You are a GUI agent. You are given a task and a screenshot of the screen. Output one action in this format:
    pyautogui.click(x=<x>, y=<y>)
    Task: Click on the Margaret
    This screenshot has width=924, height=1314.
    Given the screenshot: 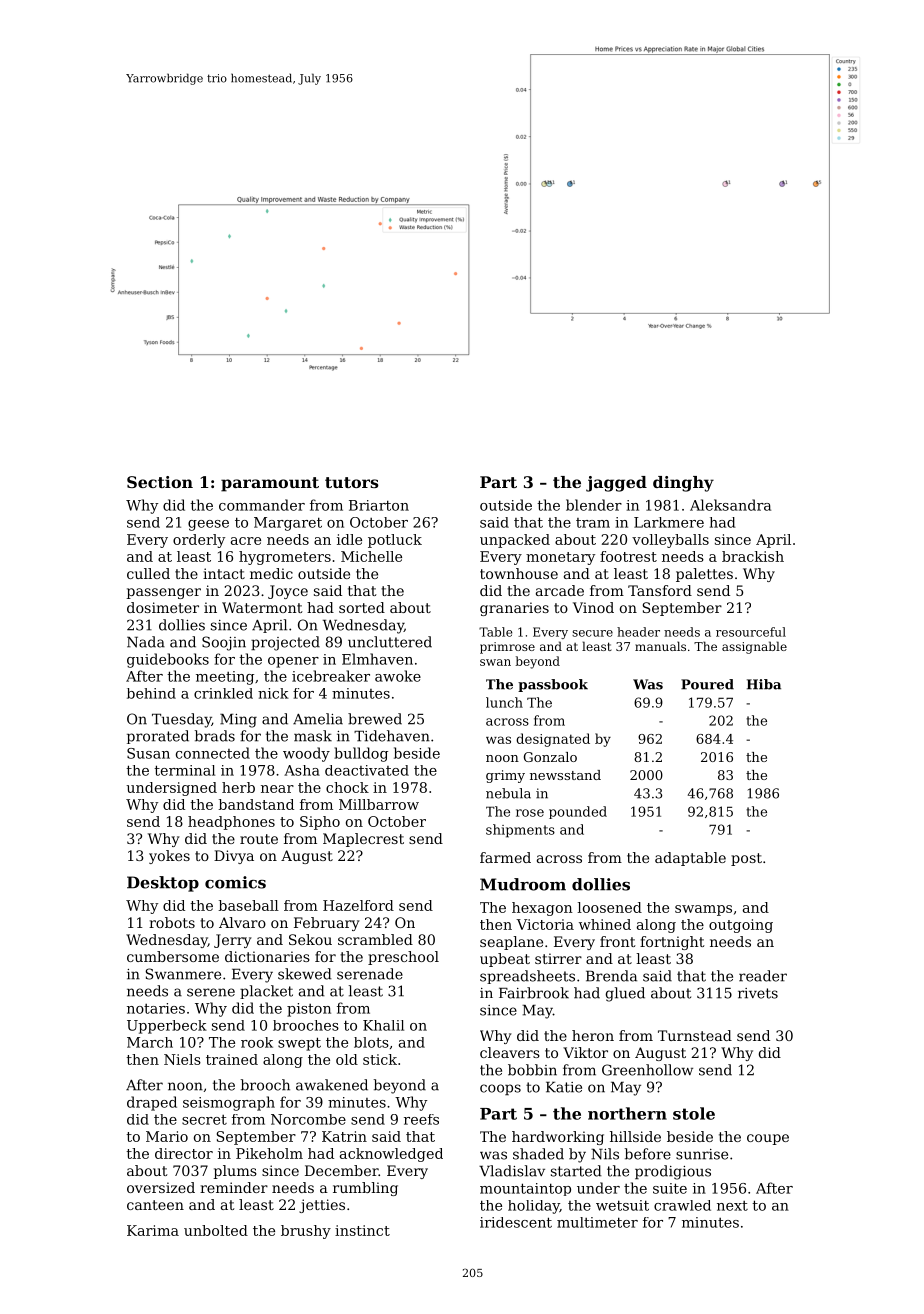 What is the action you would take?
    pyautogui.click(x=288, y=524)
